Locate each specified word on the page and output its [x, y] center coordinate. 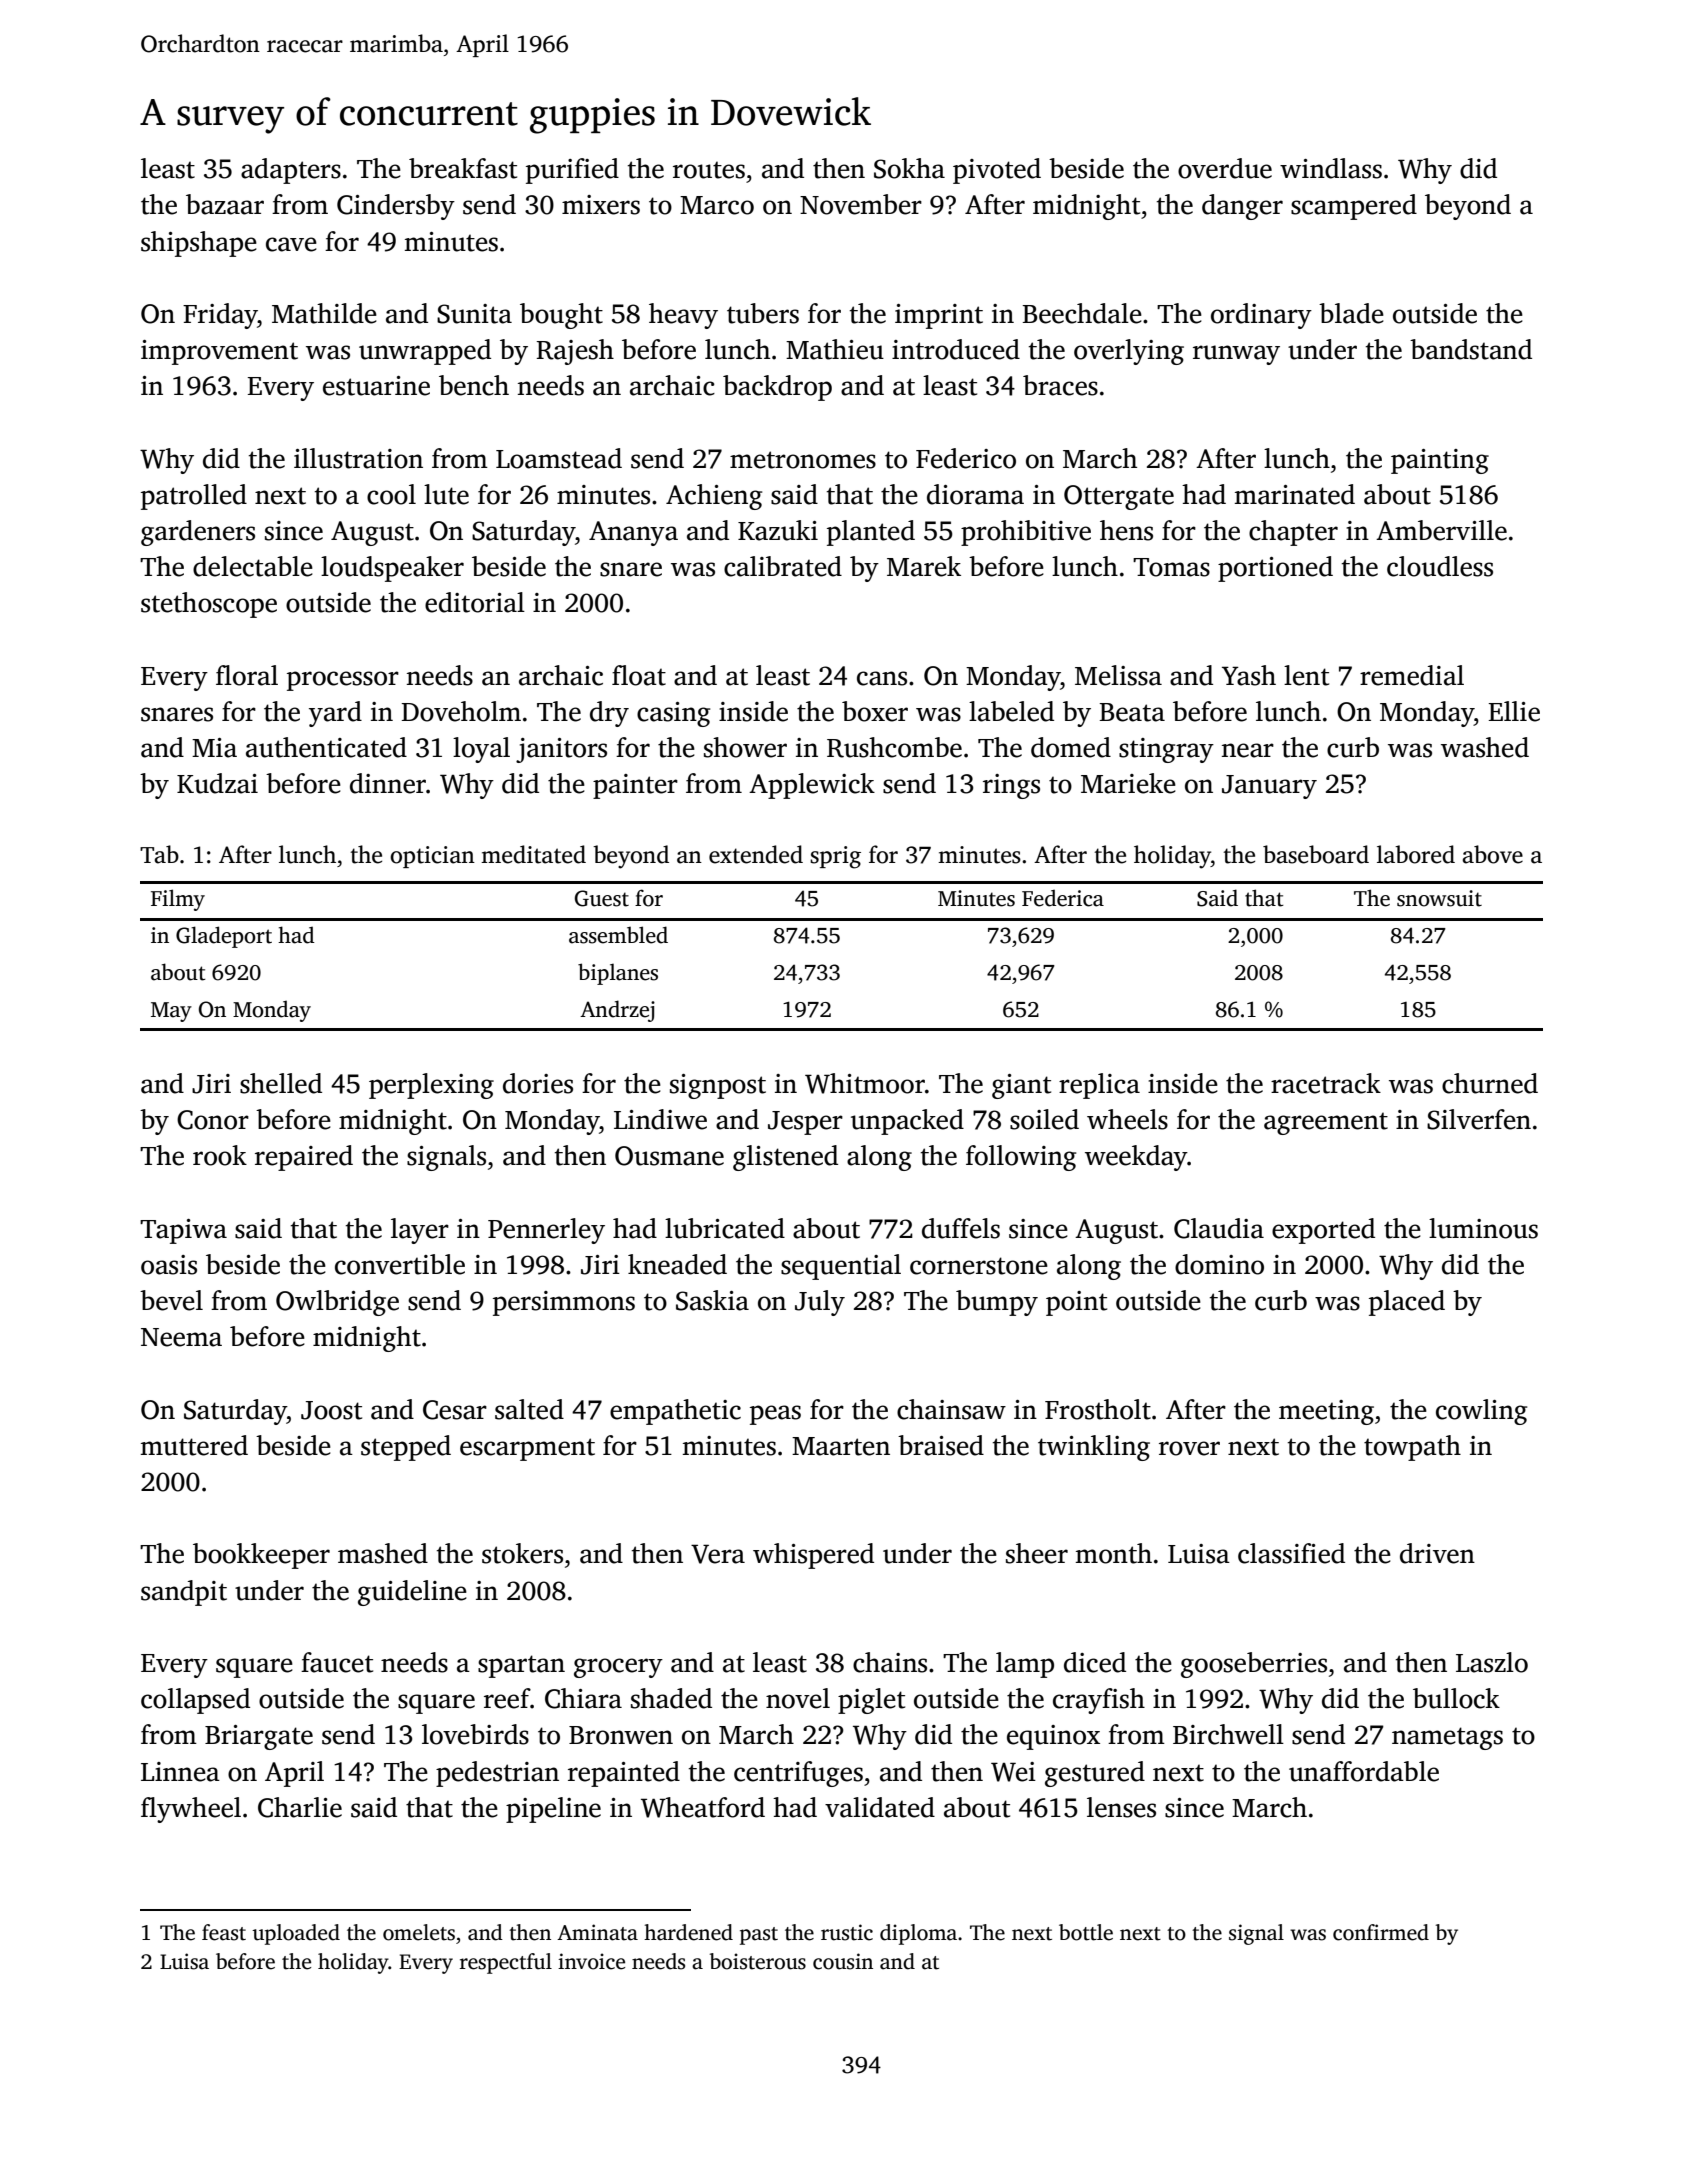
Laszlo [1492, 1662]
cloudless [1440, 566]
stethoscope [209, 605]
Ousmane [669, 1156]
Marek [924, 566]
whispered [813, 1556]
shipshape [199, 244]
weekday [1136, 1158]
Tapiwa [183, 1231]
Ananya [633, 533]
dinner [388, 783]
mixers [601, 205]
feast [224, 1932]
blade [1351, 313]
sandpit [184, 1593]
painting [1440, 461]
